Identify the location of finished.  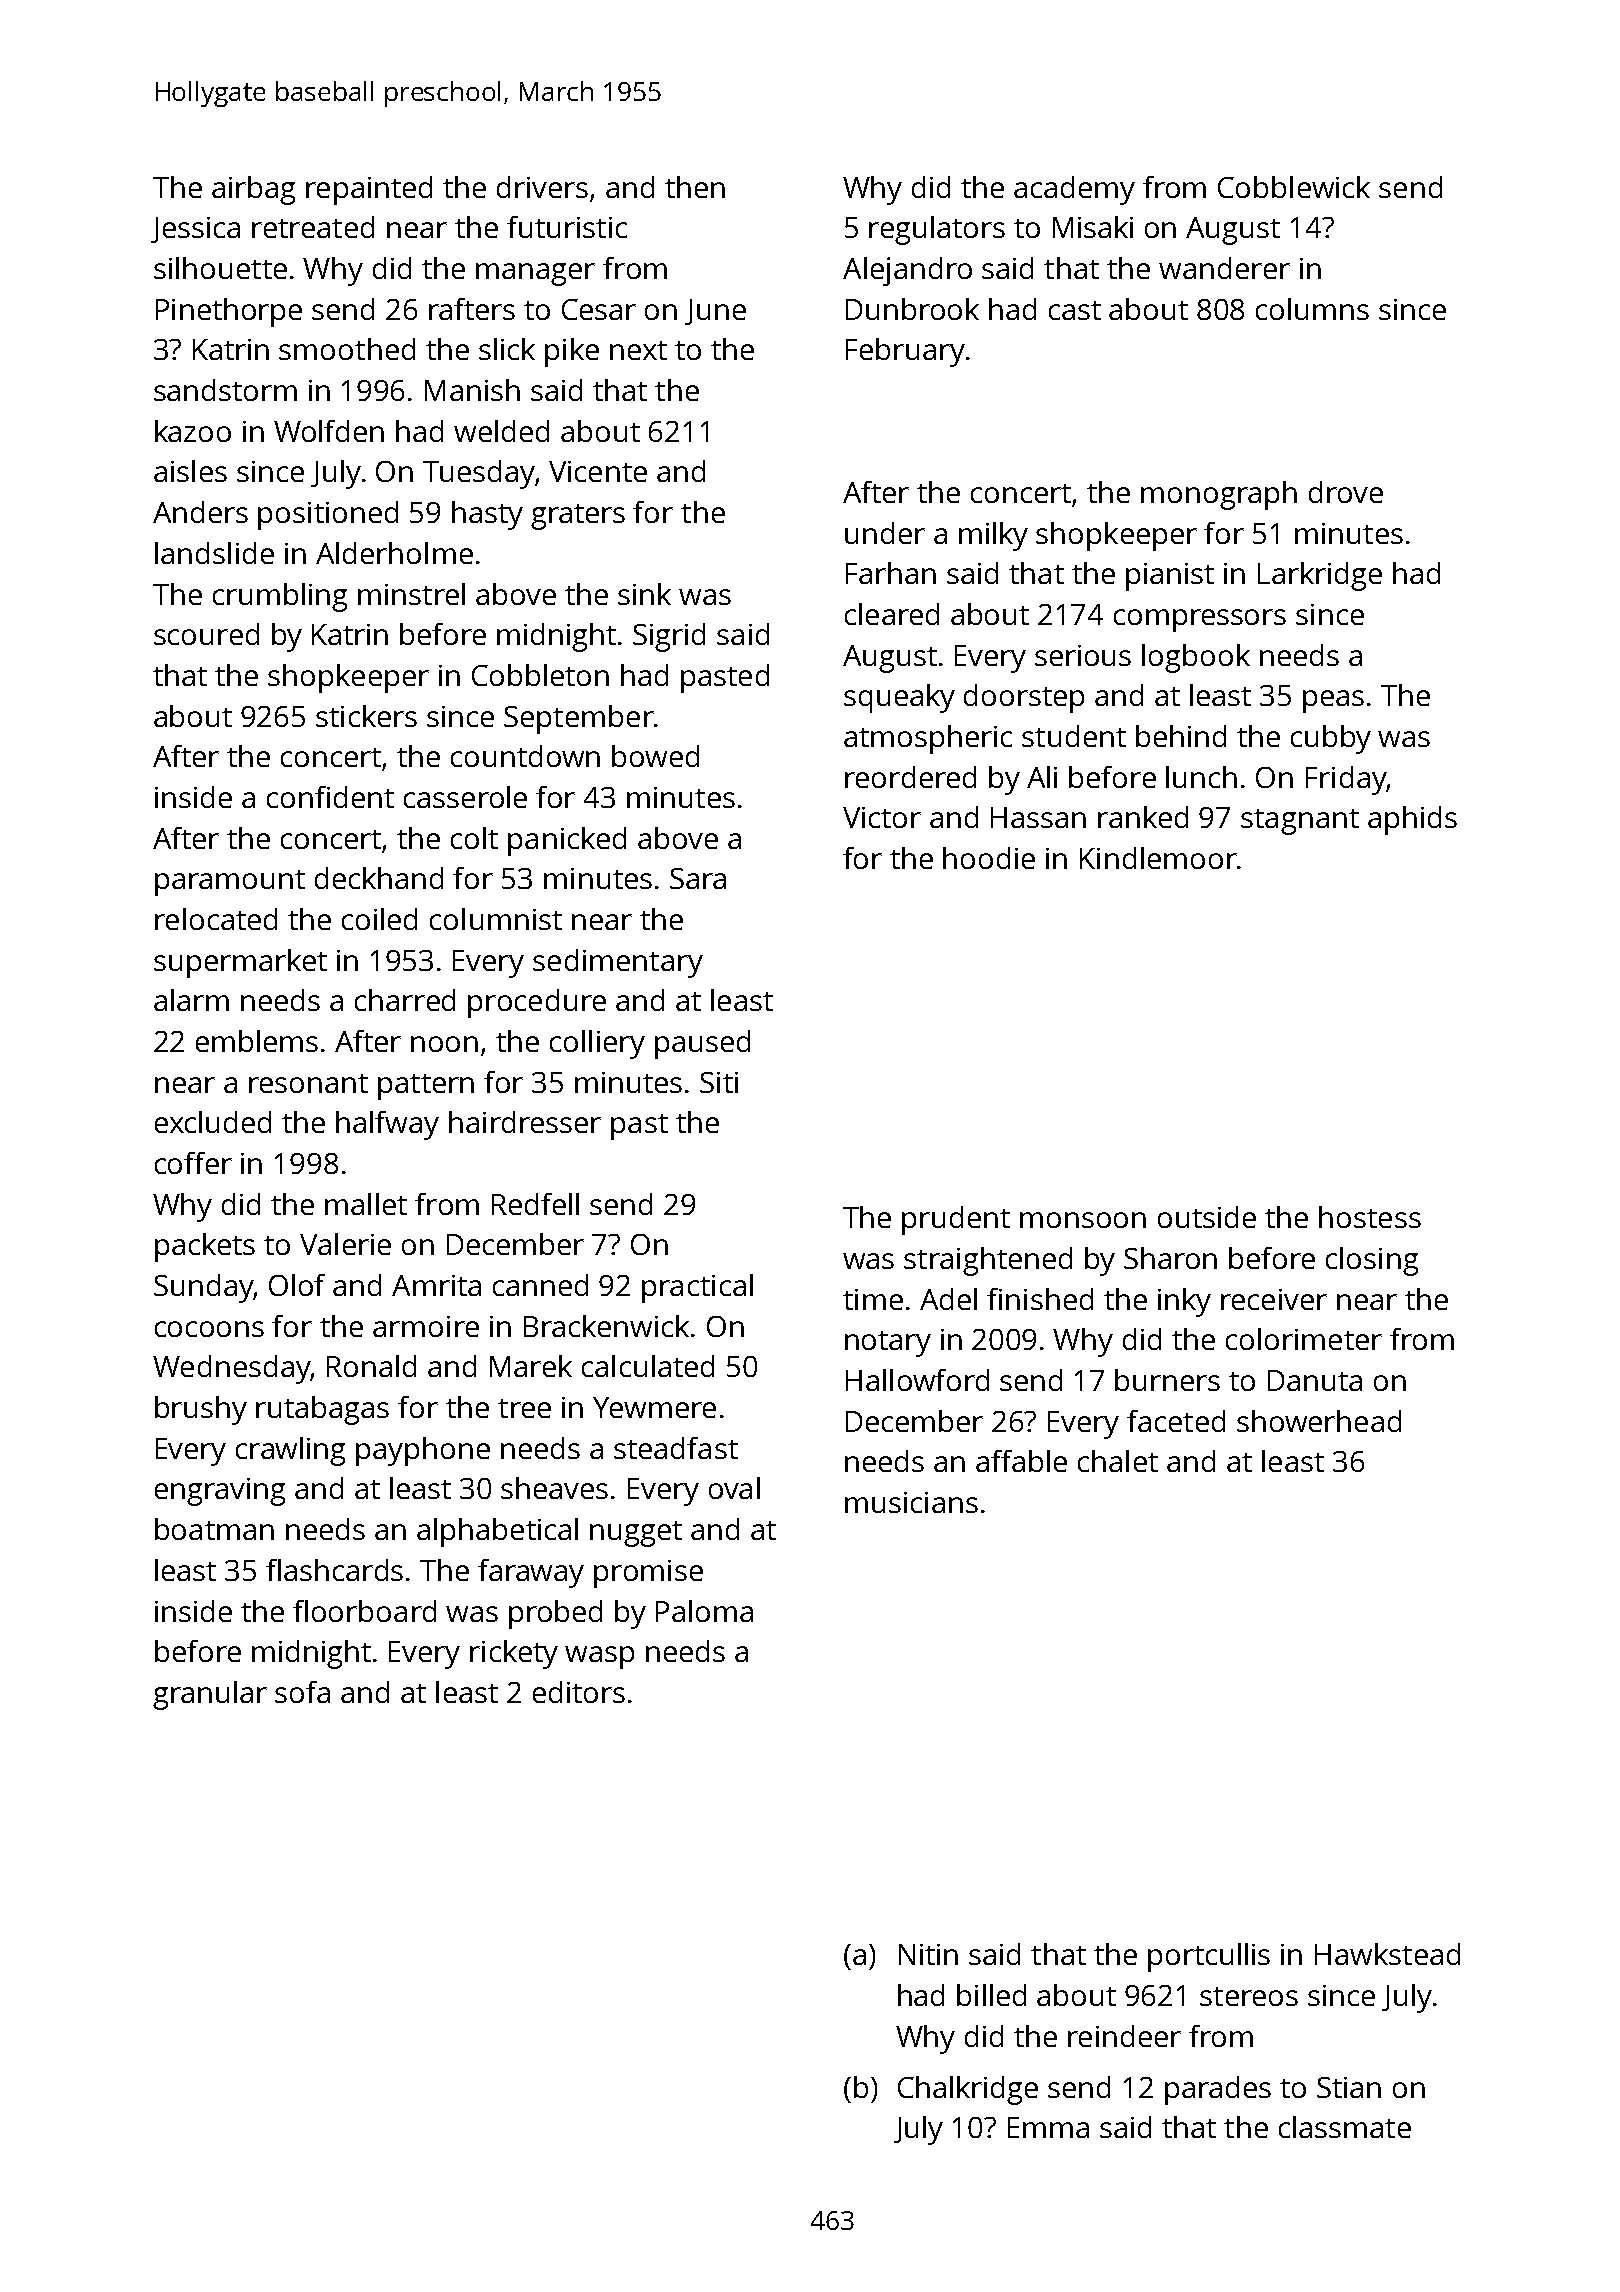
(1040, 1299).
